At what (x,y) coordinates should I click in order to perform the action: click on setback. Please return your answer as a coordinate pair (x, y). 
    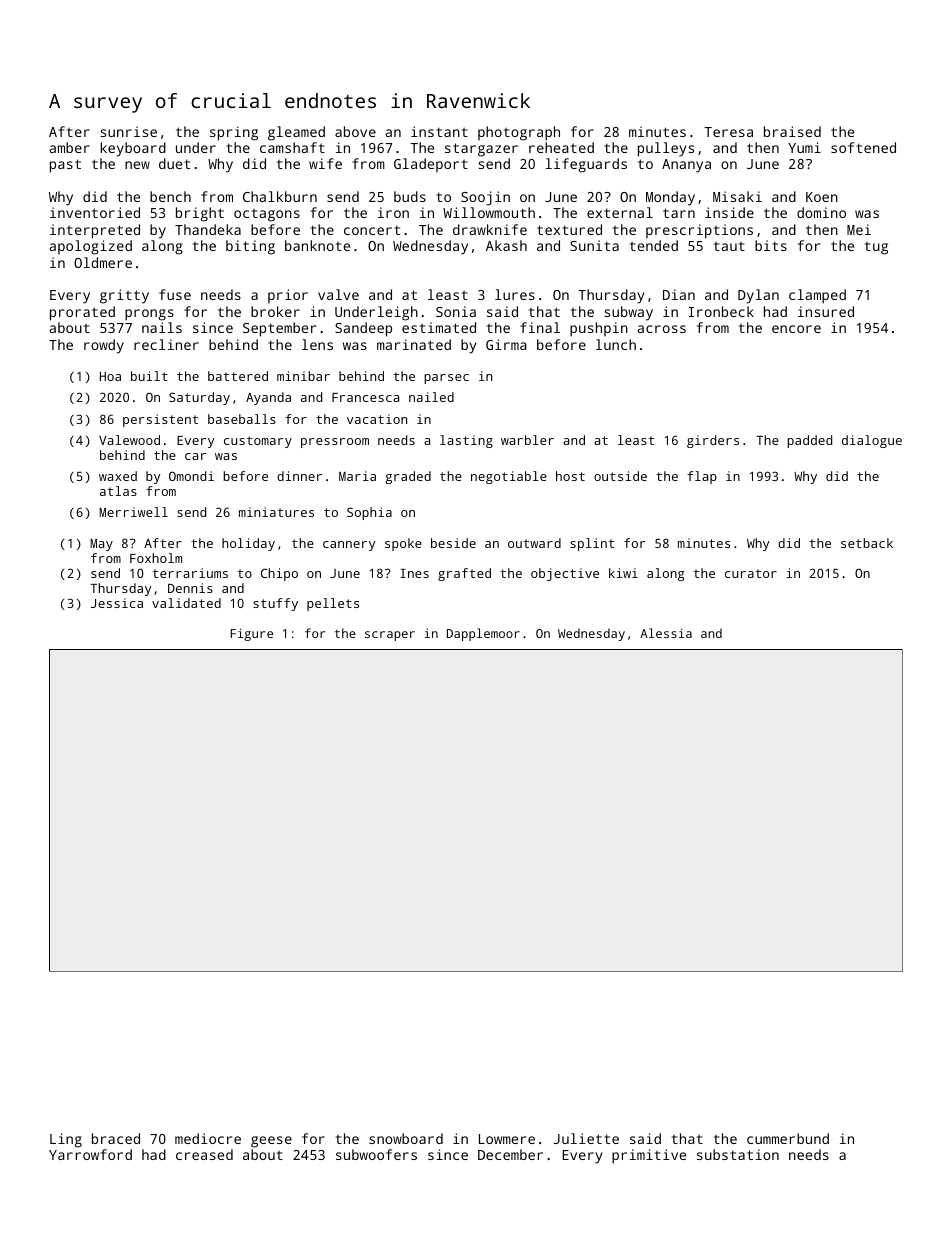
    Looking at the image, I should click on (867, 543).
